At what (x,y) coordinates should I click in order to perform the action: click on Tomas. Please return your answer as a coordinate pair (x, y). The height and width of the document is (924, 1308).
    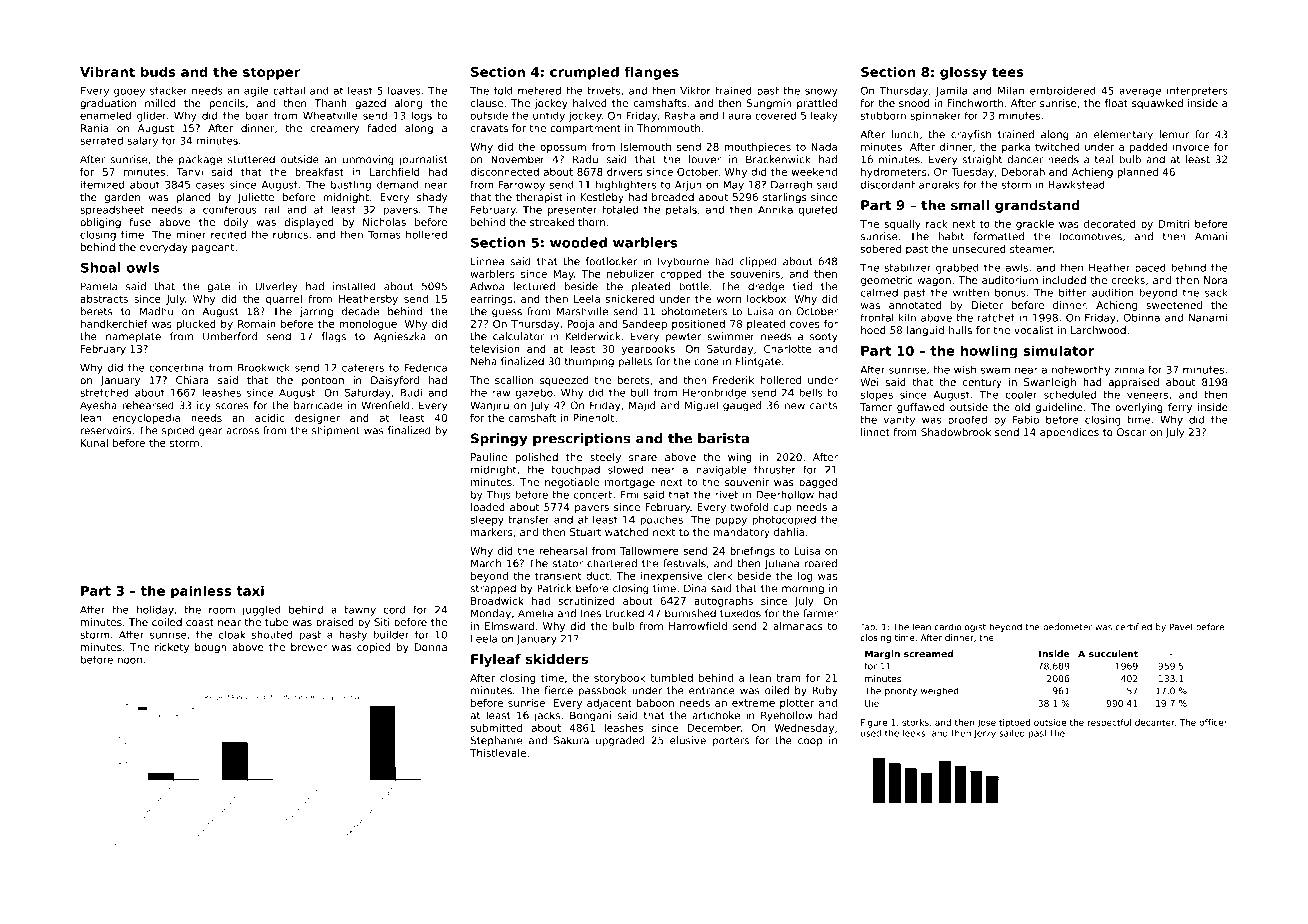
    Looking at the image, I should click on (384, 235).
